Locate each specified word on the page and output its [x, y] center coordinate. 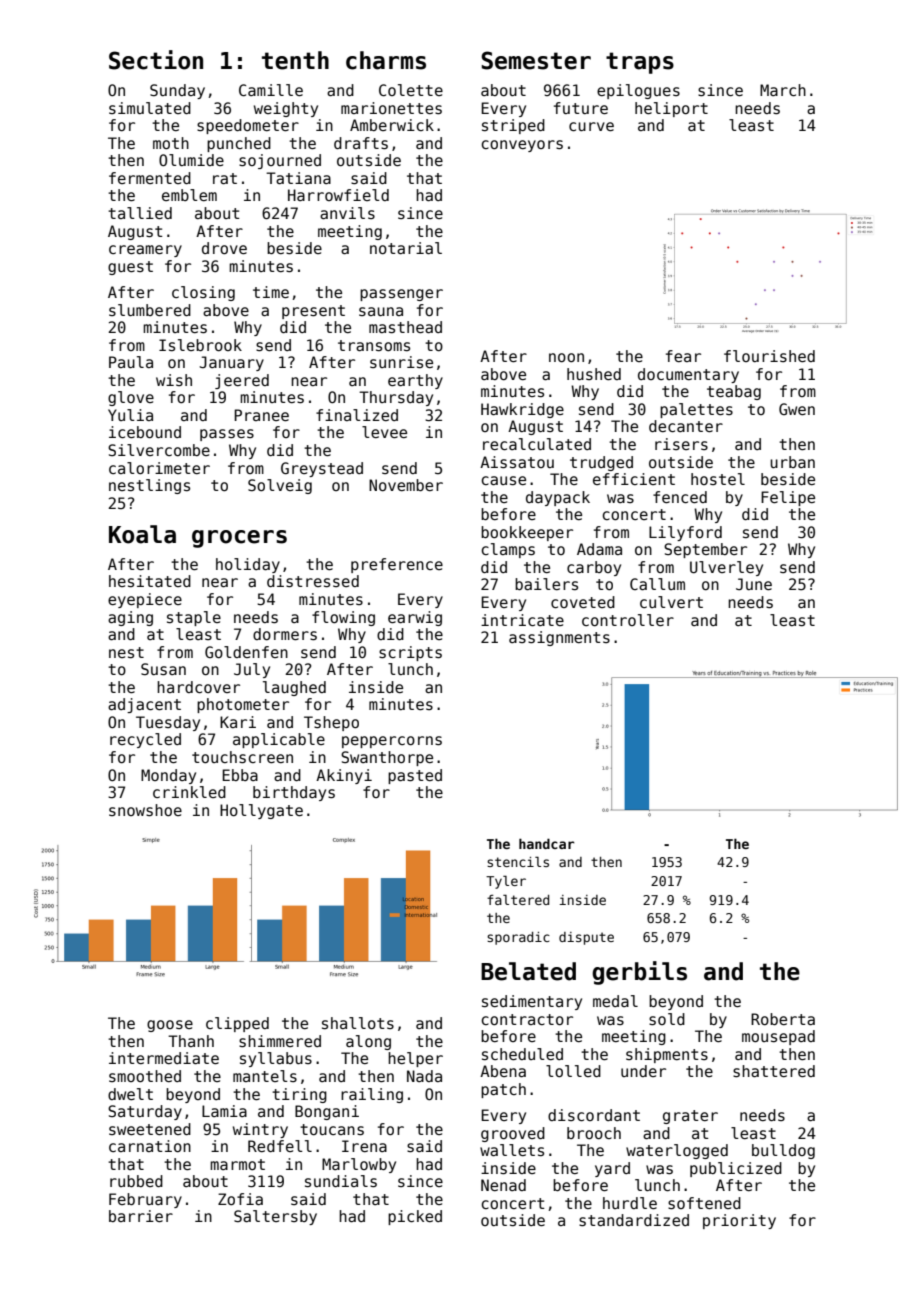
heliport [671, 109]
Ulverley [726, 568]
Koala [142, 534]
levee [384, 432]
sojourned [280, 161]
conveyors [522, 146]
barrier [141, 1216]
